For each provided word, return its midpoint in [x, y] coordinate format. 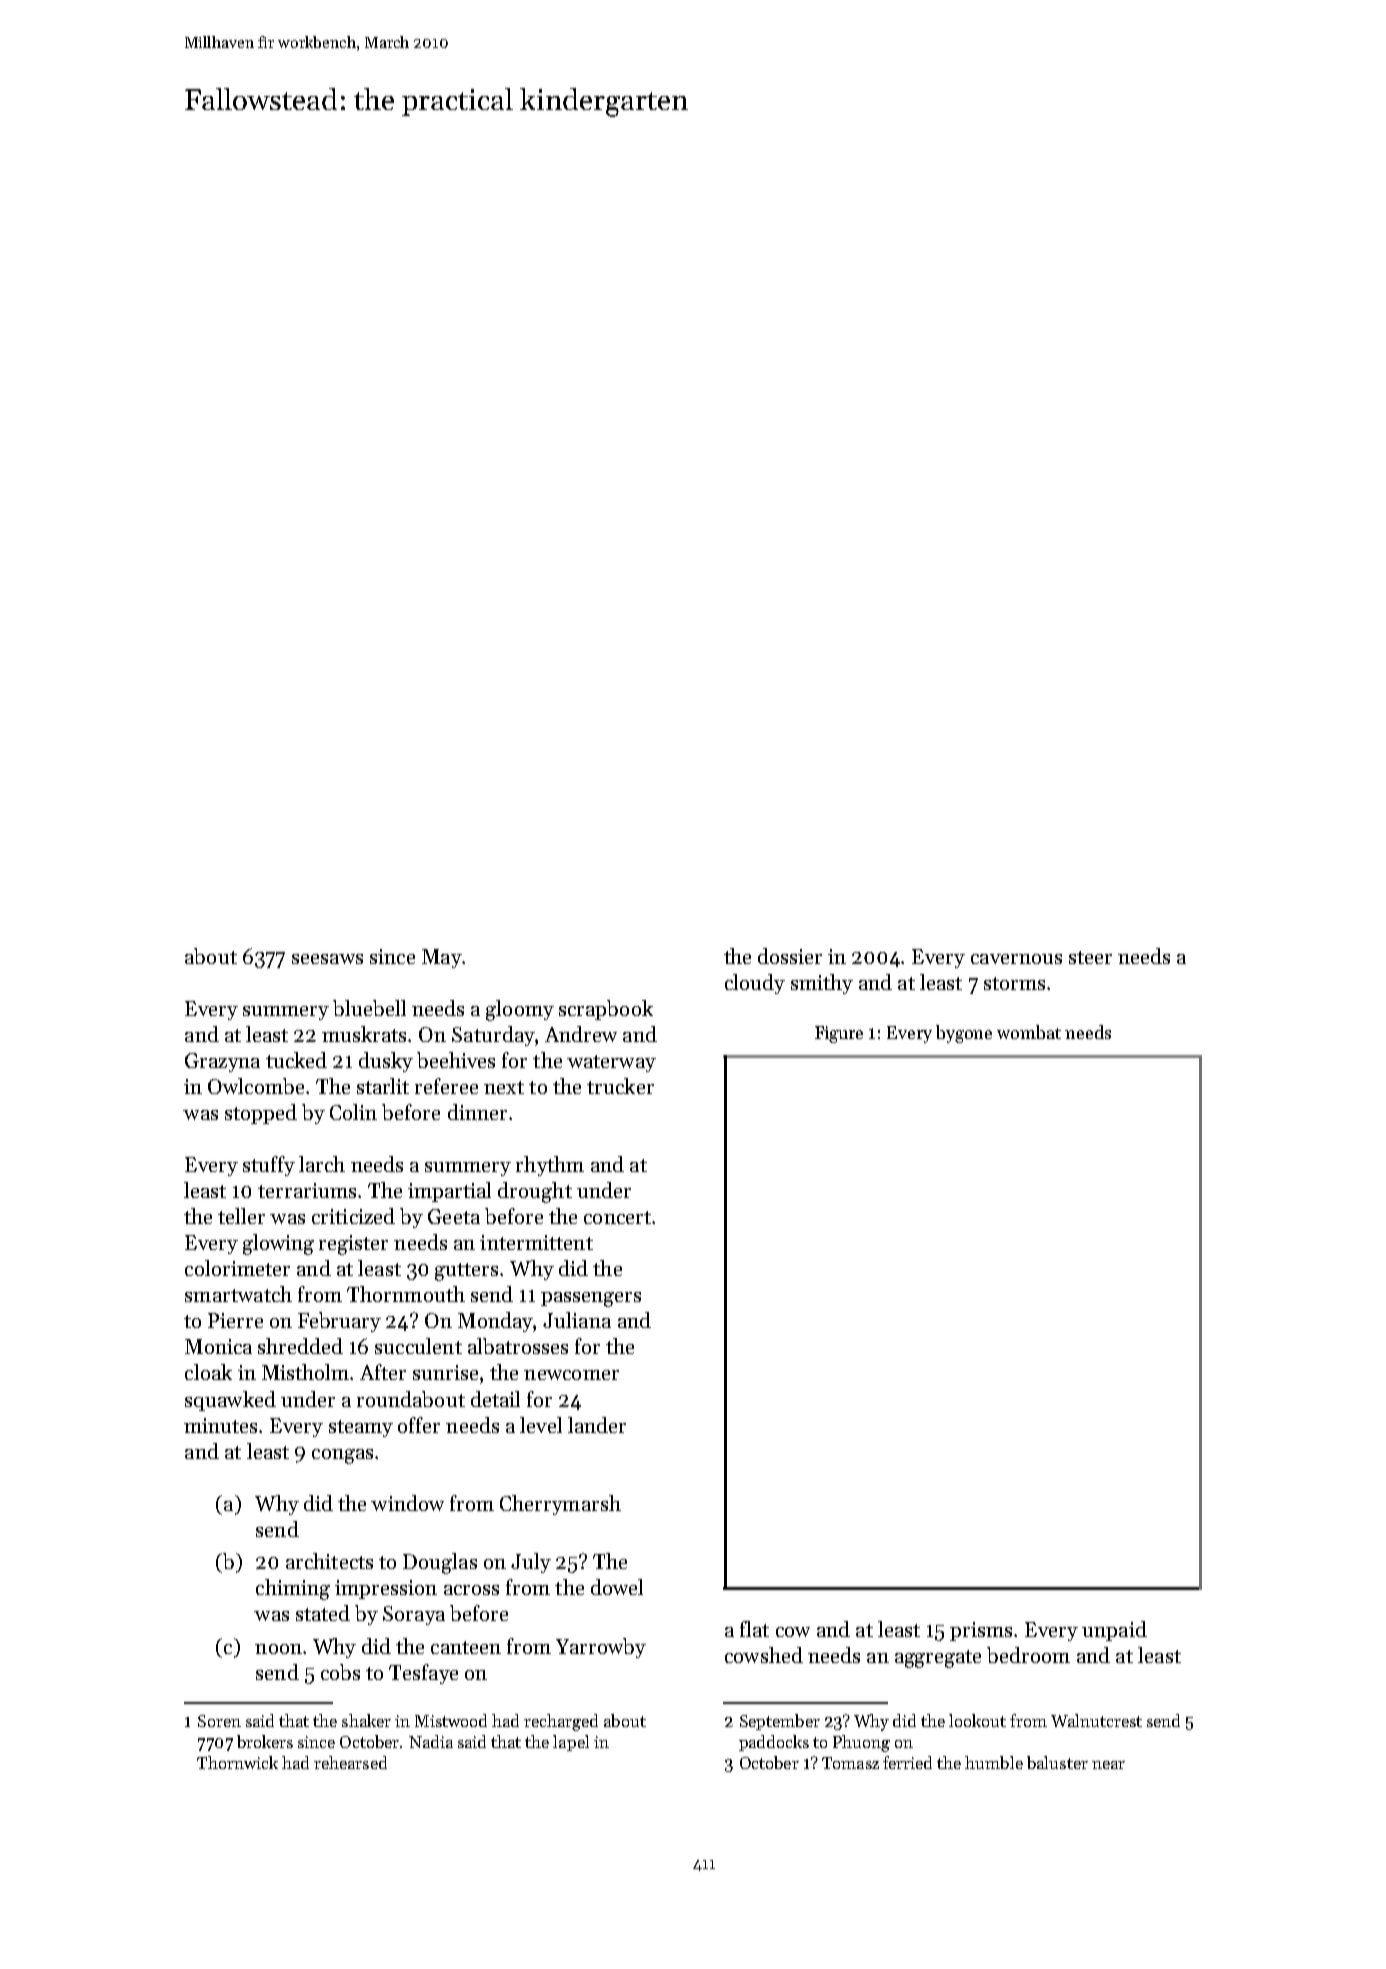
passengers [591, 1299]
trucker [620, 1086]
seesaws [327, 959]
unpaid [1114, 1631]
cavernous [1016, 959]
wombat [1029, 1032]
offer [419, 1425]
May [442, 958]
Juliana [577, 1320]
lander [597, 1425]
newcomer [571, 1375]
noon [278, 1649]
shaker [366, 1720]
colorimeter [237, 1268]
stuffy [269, 1166]
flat [754, 1629]
